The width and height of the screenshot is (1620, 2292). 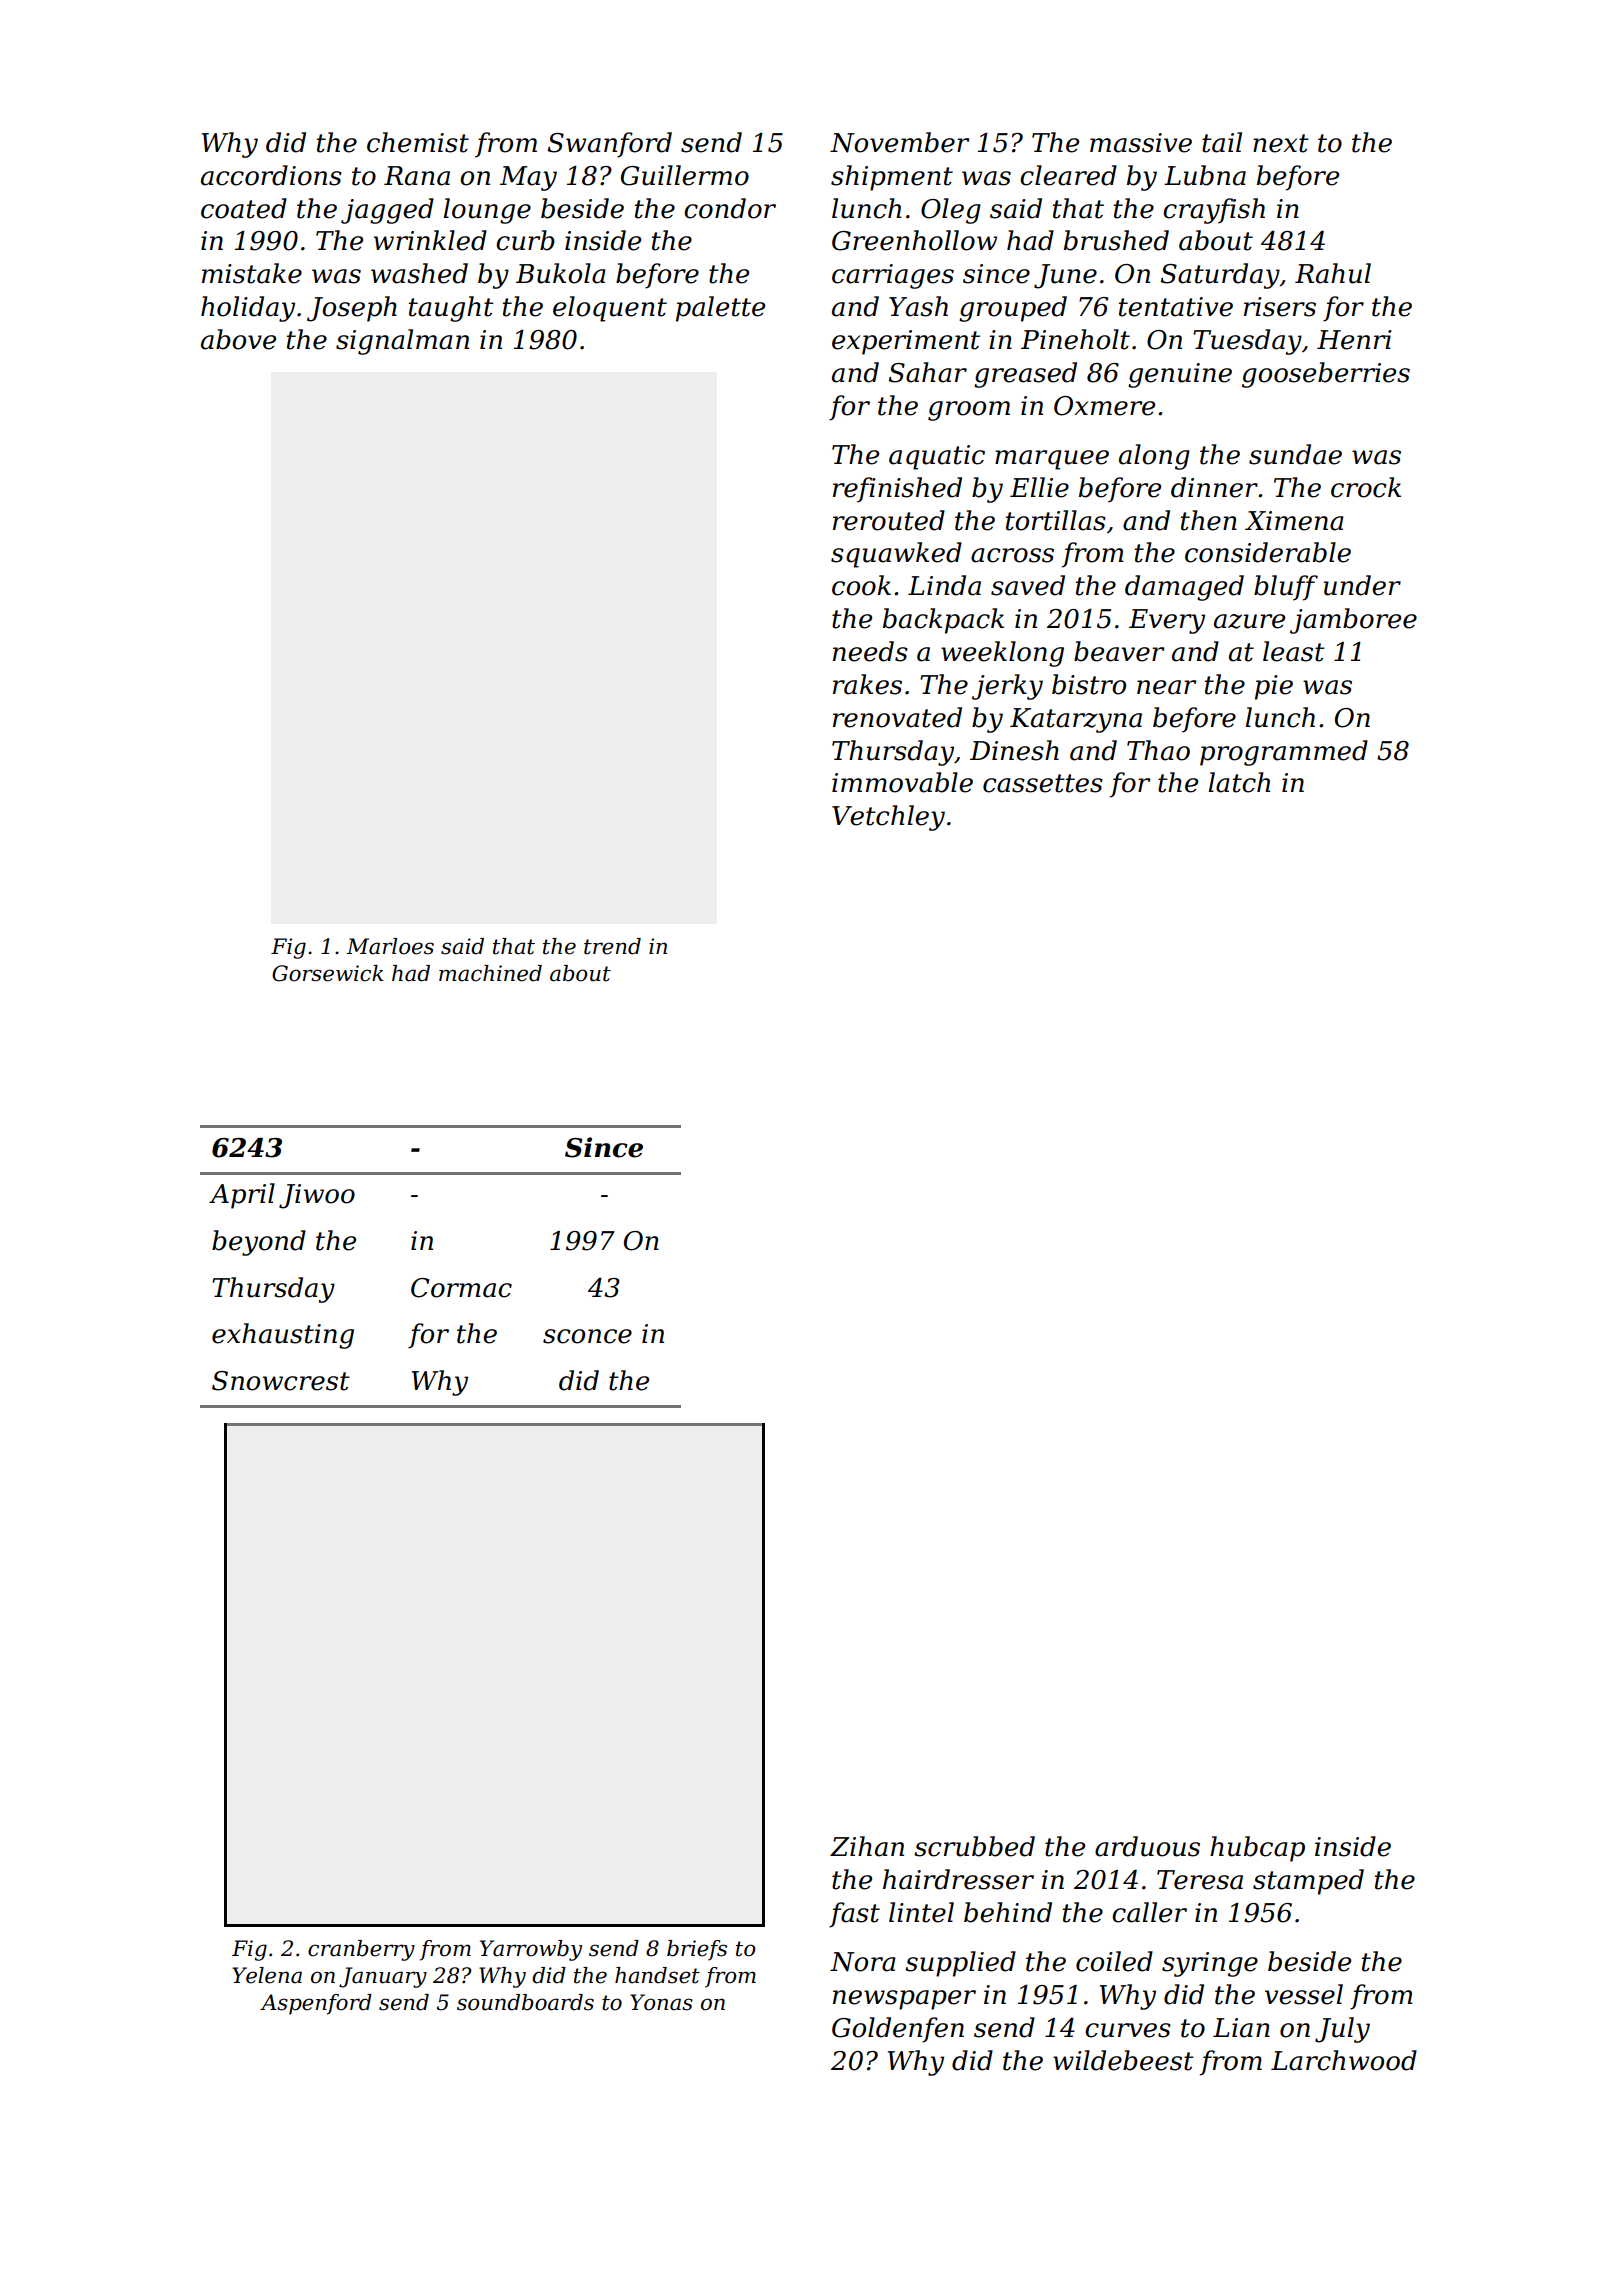 I want to click on beyond, so click(x=259, y=1243).
